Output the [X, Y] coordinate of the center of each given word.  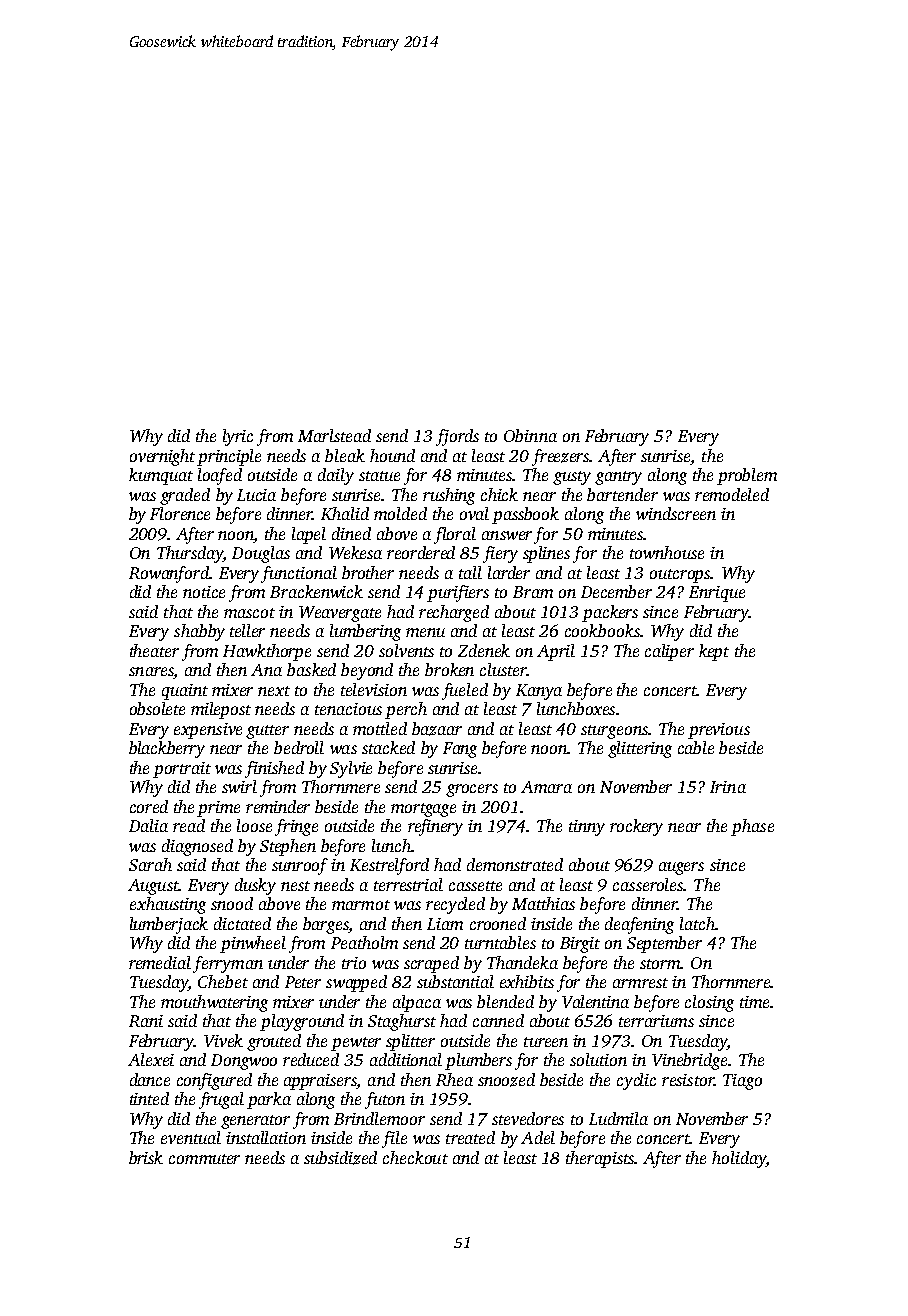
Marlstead [334, 435]
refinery [435, 827]
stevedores [528, 1118]
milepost [221, 710]
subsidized [340, 1158]
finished [274, 769]
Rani [146, 1021]
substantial [455, 981]
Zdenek [484, 650]
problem [747, 476]
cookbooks [602, 630]
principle [229, 457]
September [664, 944]
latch [697, 923]
